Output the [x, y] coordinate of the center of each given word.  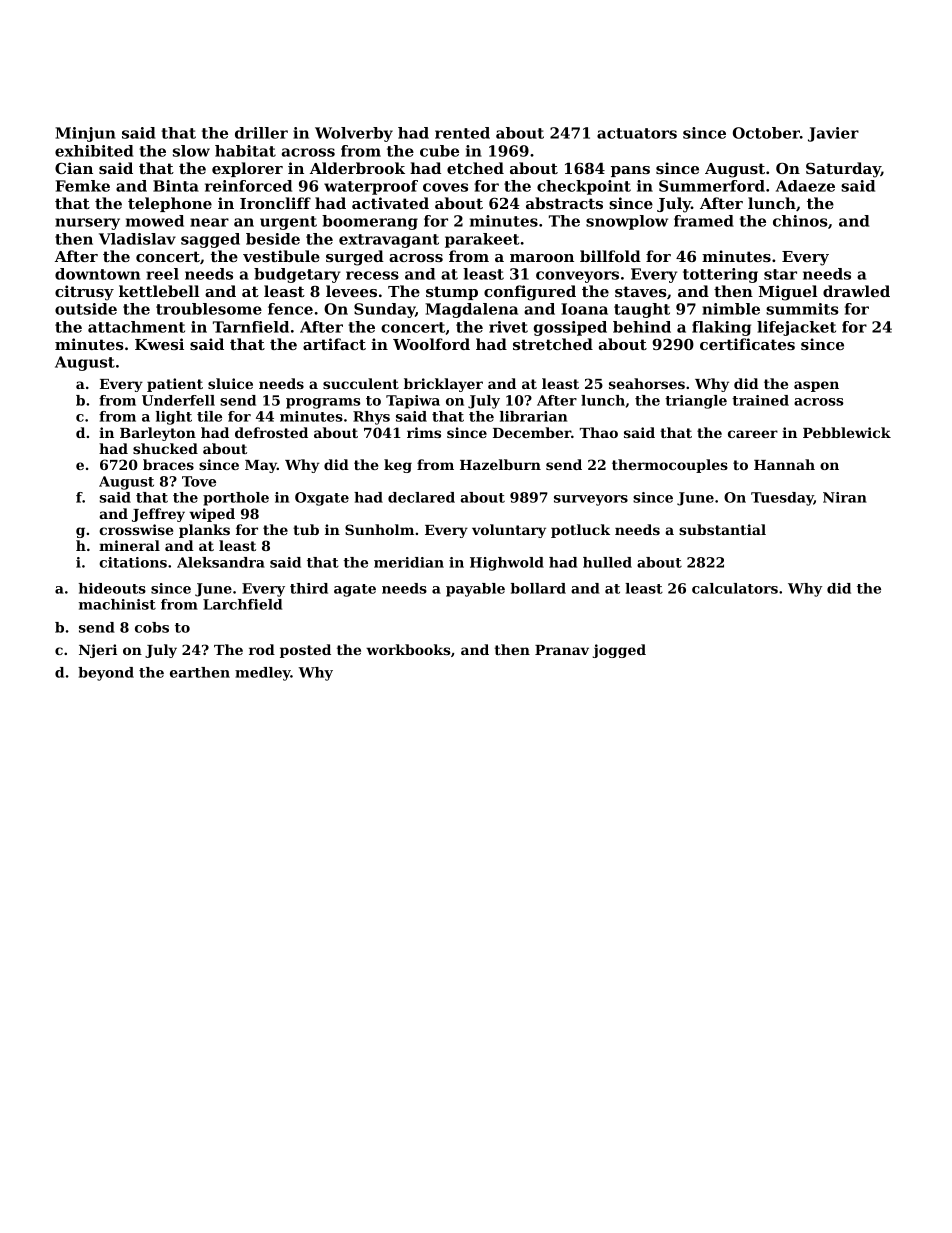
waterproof [371, 187]
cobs [152, 627]
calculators [735, 588]
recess [372, 275]
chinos [800, 221]
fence [290, 309]
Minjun [85, 134]
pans [630, 171]
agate [355, 590]
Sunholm [379, 529]
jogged [619, 651]
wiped [212, 515]
